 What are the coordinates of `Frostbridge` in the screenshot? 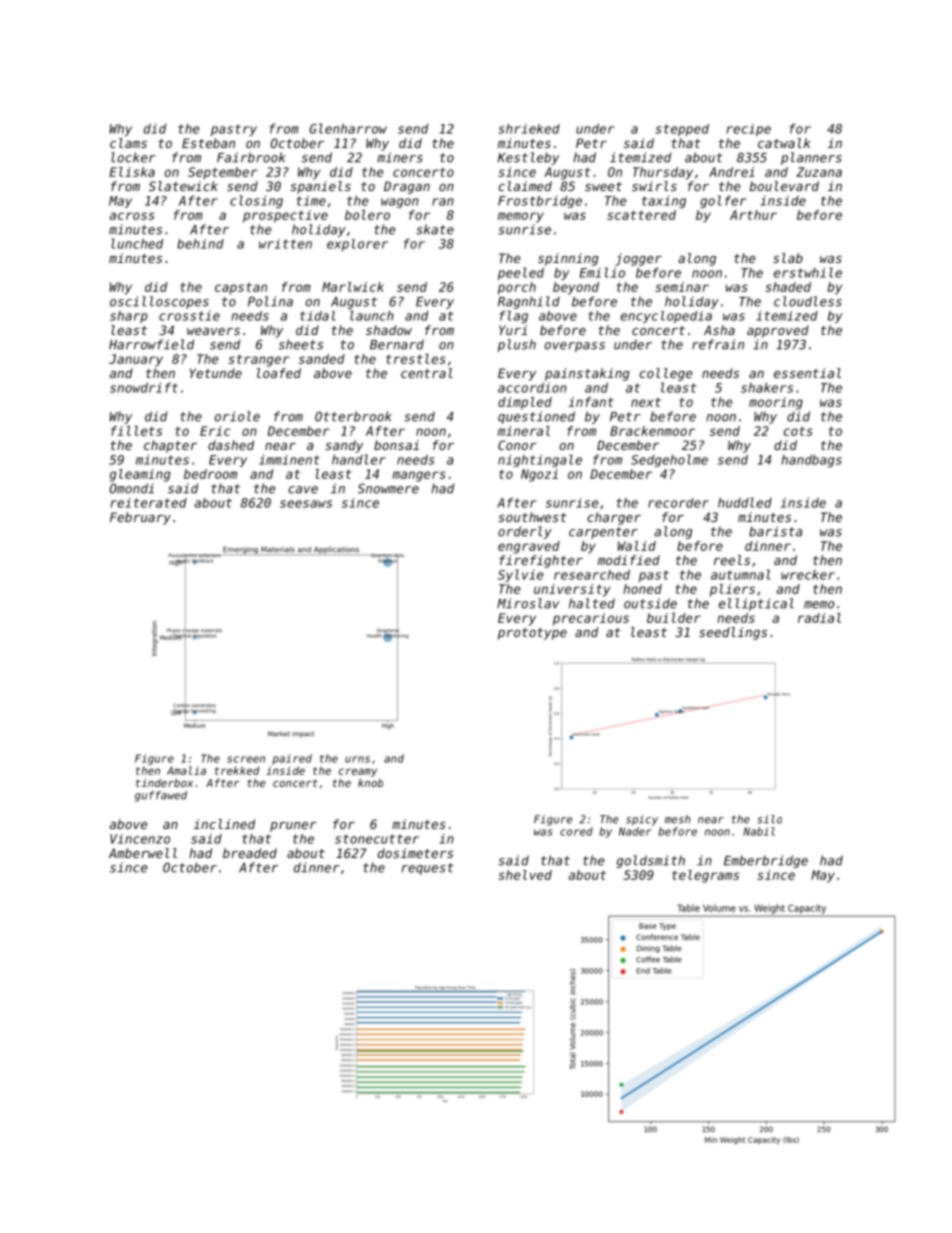 It's located at (540, 202).
